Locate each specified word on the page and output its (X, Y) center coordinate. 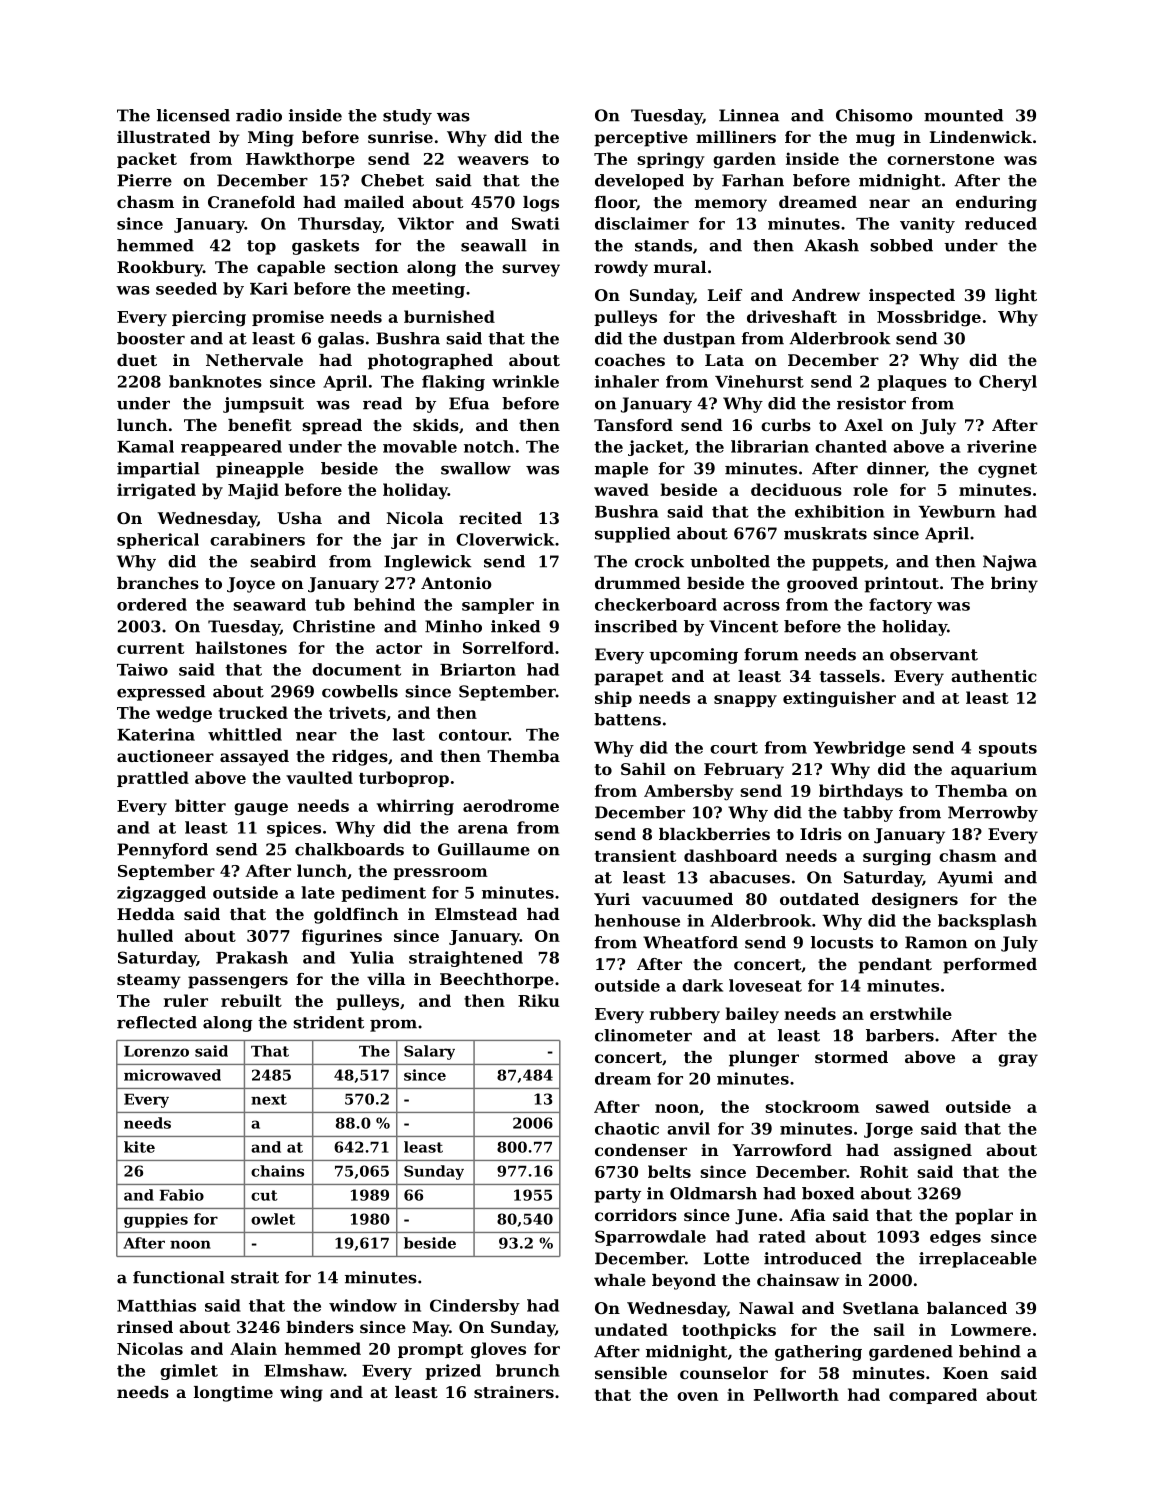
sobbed (901, 245)
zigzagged (161, 894)
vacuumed (687, 899)
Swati (535, 223)
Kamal (145, 446)
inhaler (627, 381)
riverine (1002, 446)
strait (255, 1277)
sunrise (400, 137)
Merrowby (993, 814)
